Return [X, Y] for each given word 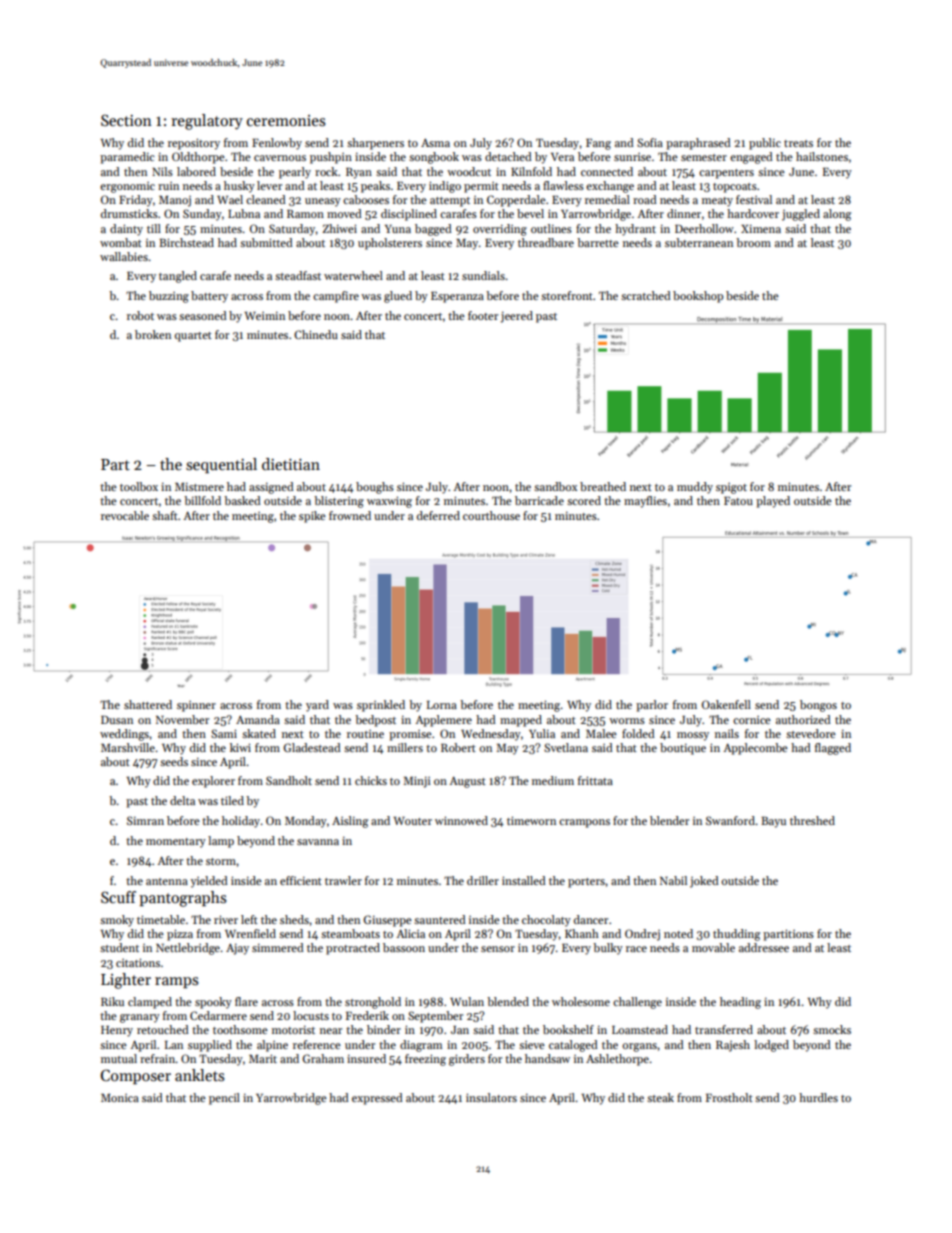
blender [669, 820]
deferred [438, 515]
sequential [221, 465]
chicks [371, 780]
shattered [148, 704]
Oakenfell [726, 704]
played [773, 502]
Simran [145, 820]
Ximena [761, 229]
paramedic [127, 158]
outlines [551, 228]
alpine [272, 1046]
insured [366, 1058]
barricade [539, 500]
